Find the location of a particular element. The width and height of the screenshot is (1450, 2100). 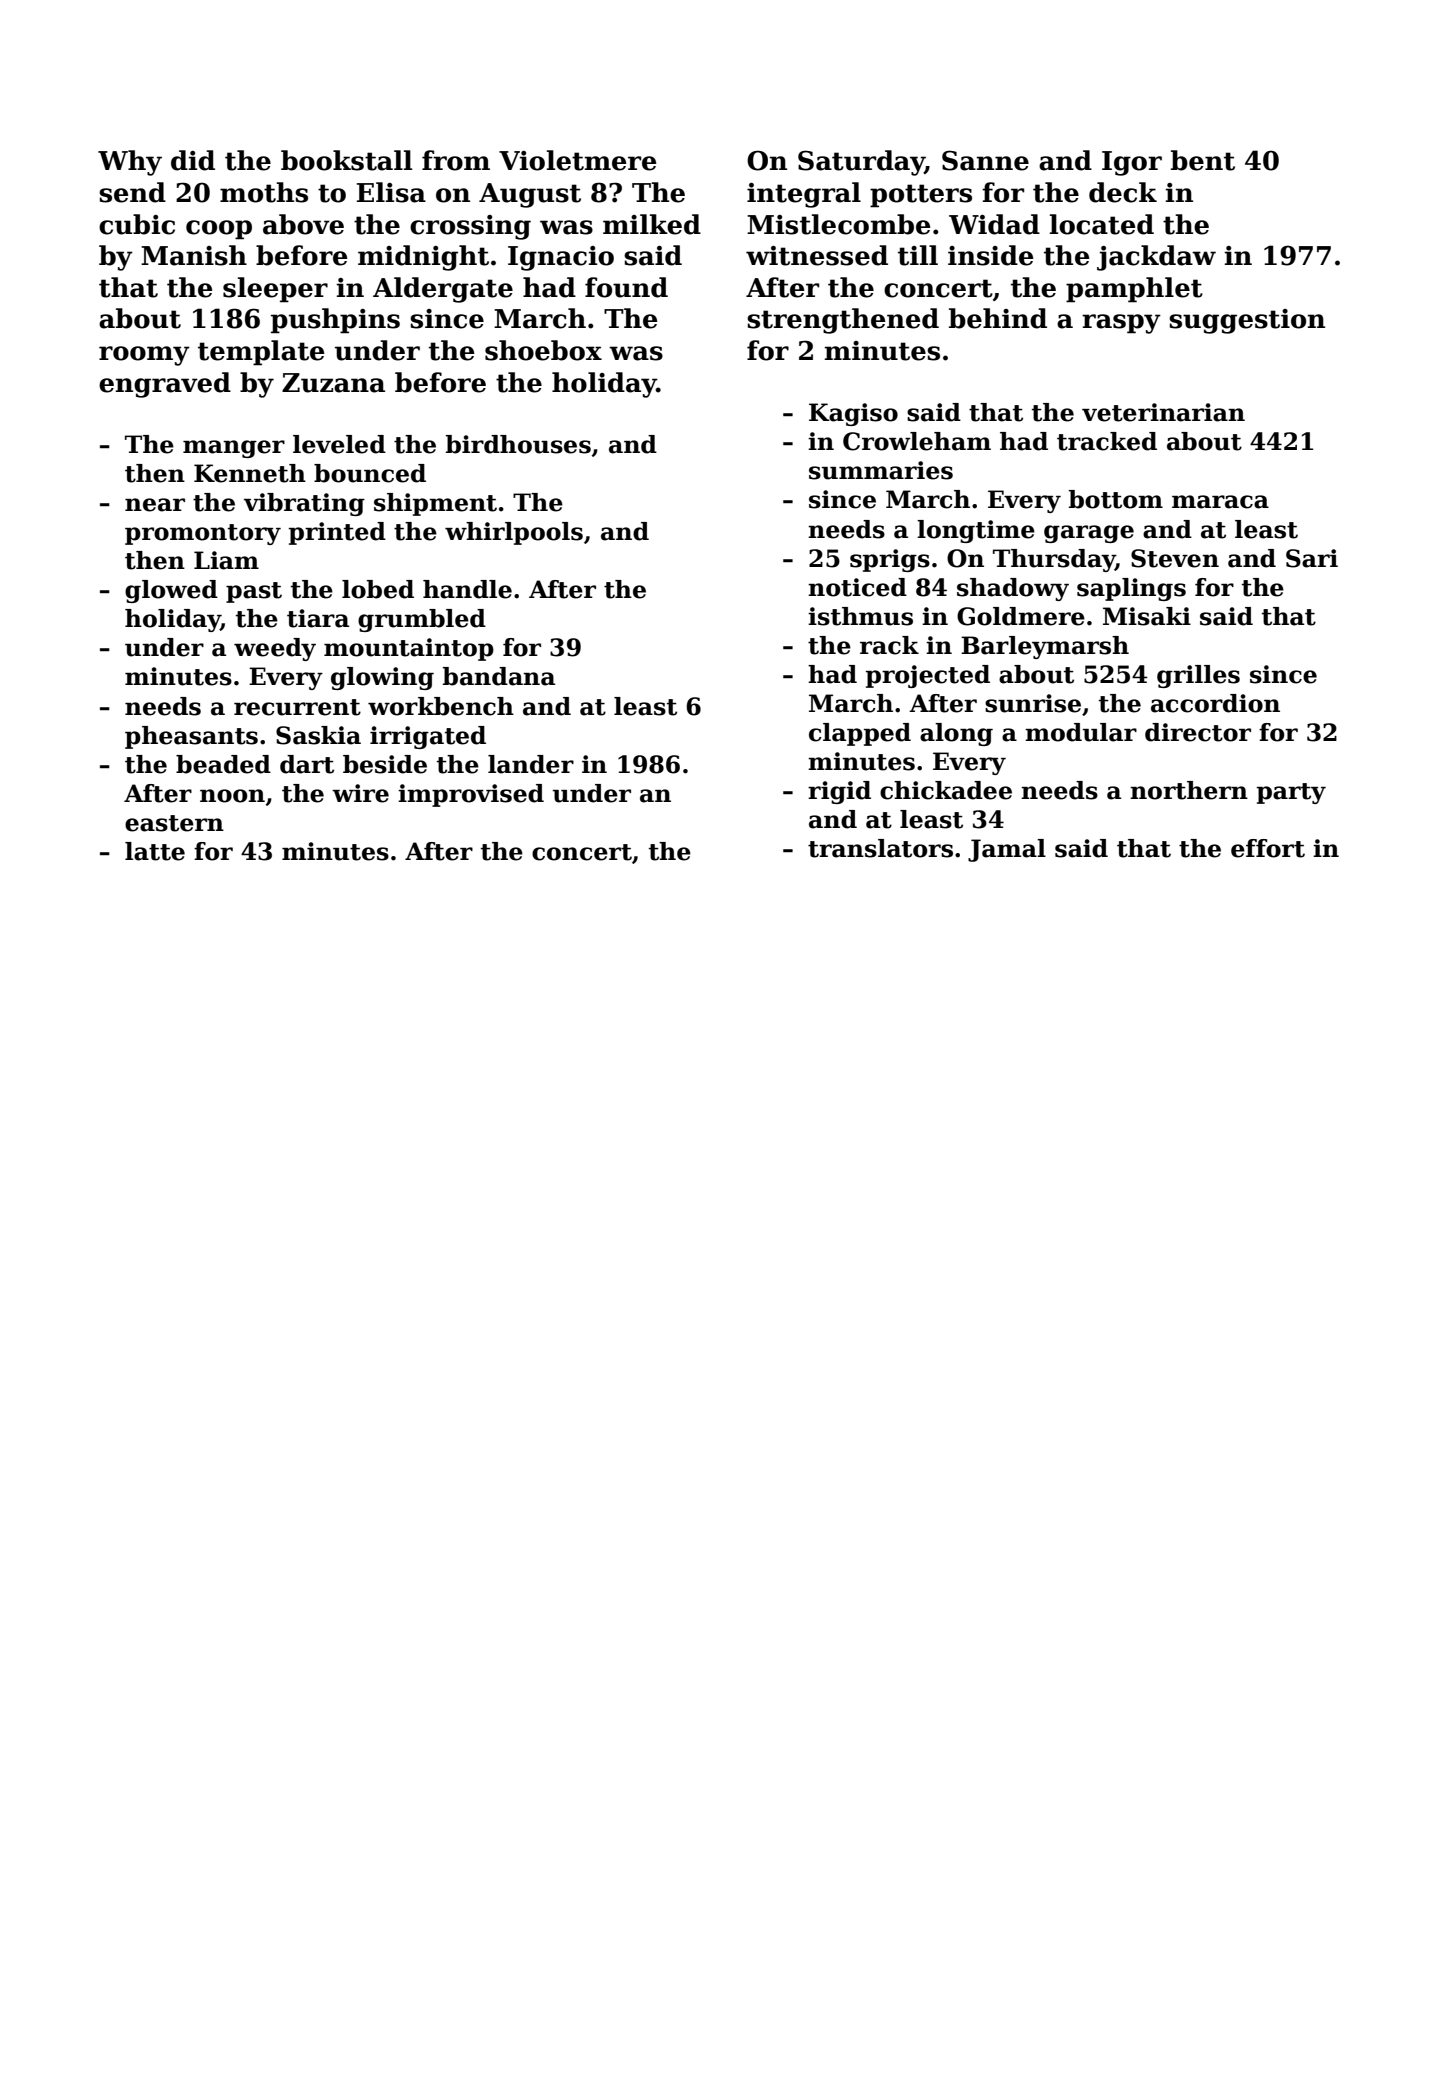

Igor is located at coordinates (1132, 163).
